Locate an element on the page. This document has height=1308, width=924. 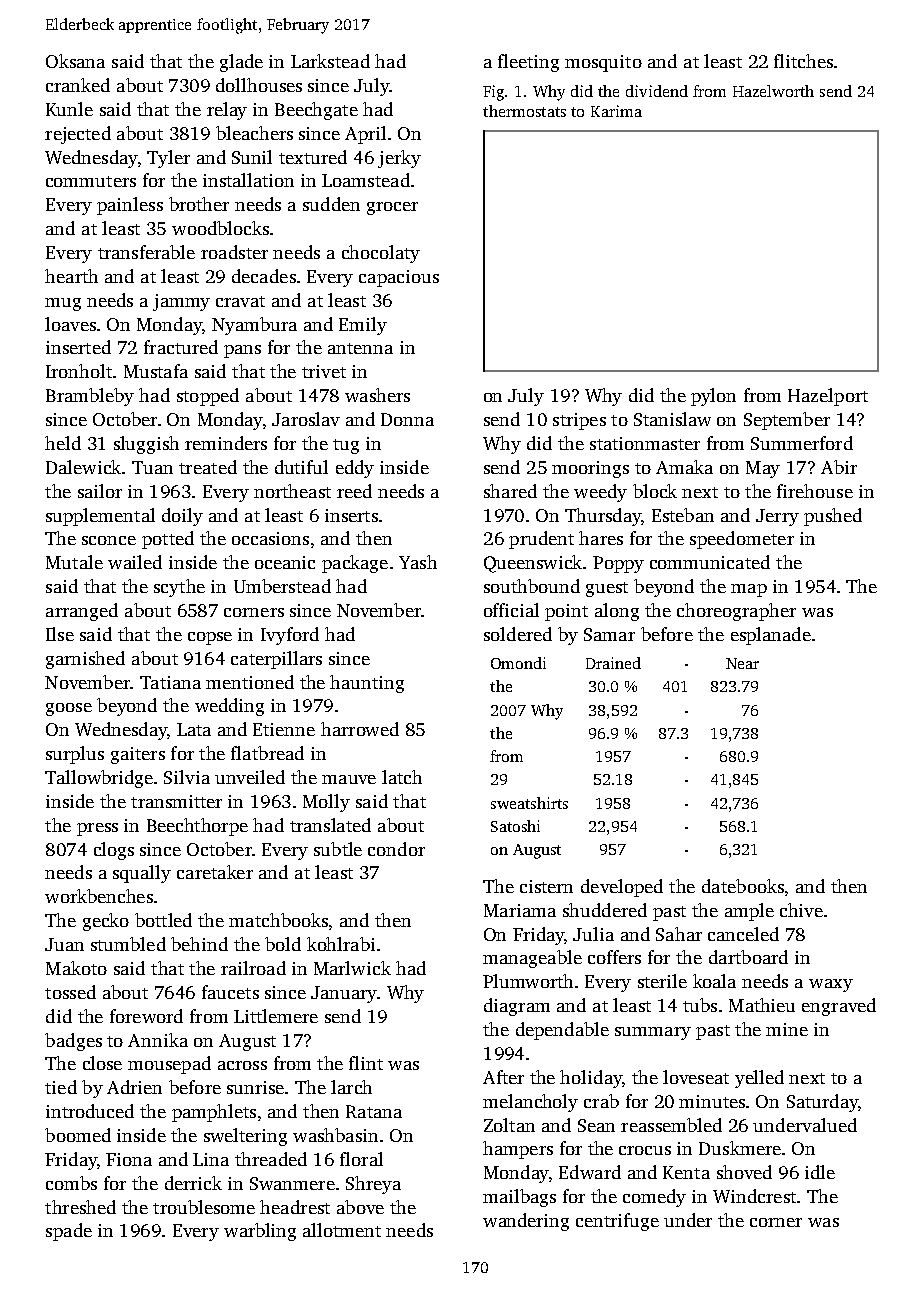
Donna is located at coordinates (407, 419).
